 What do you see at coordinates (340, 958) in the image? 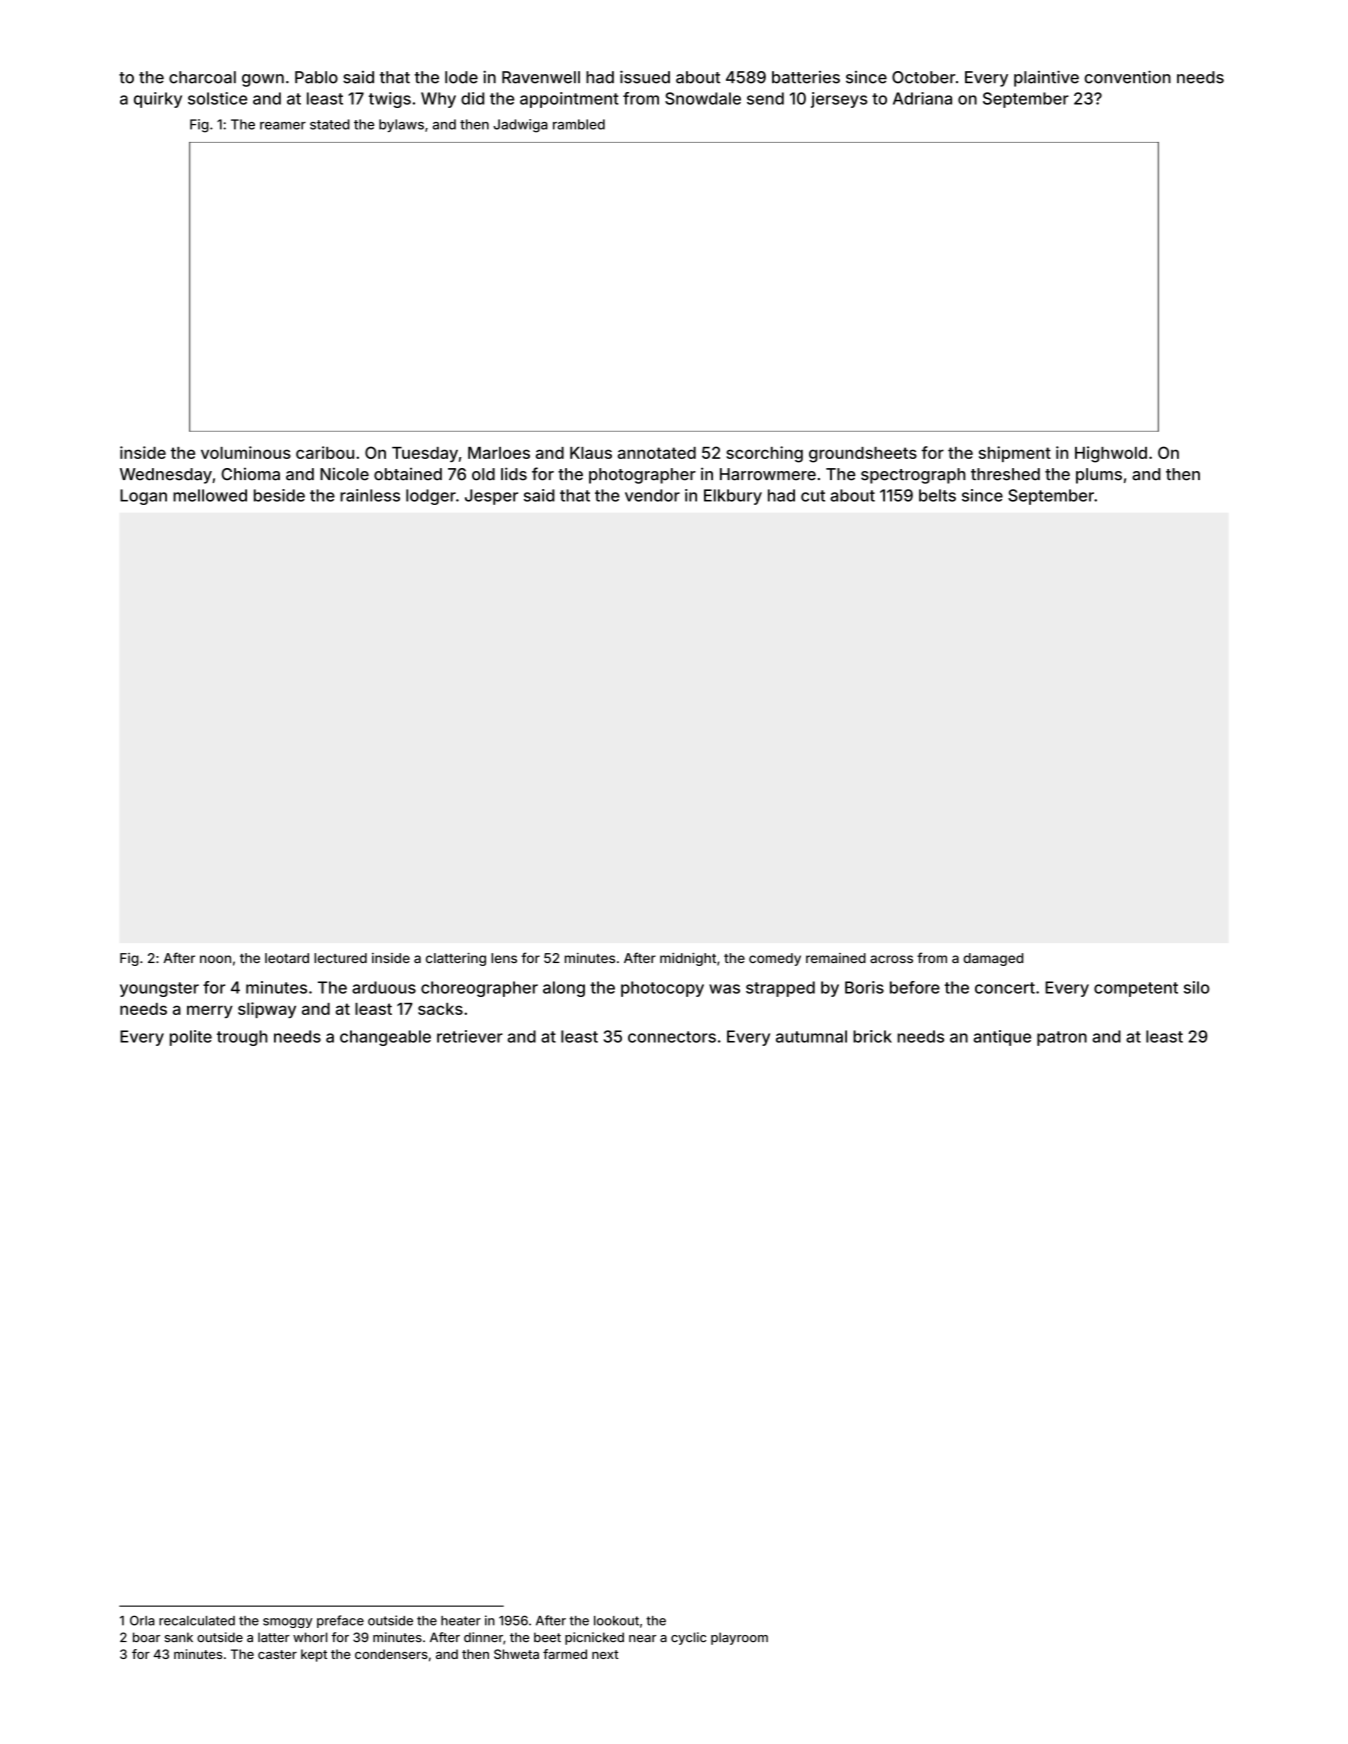
I see `lectured` at bounding box center [340, 958].
